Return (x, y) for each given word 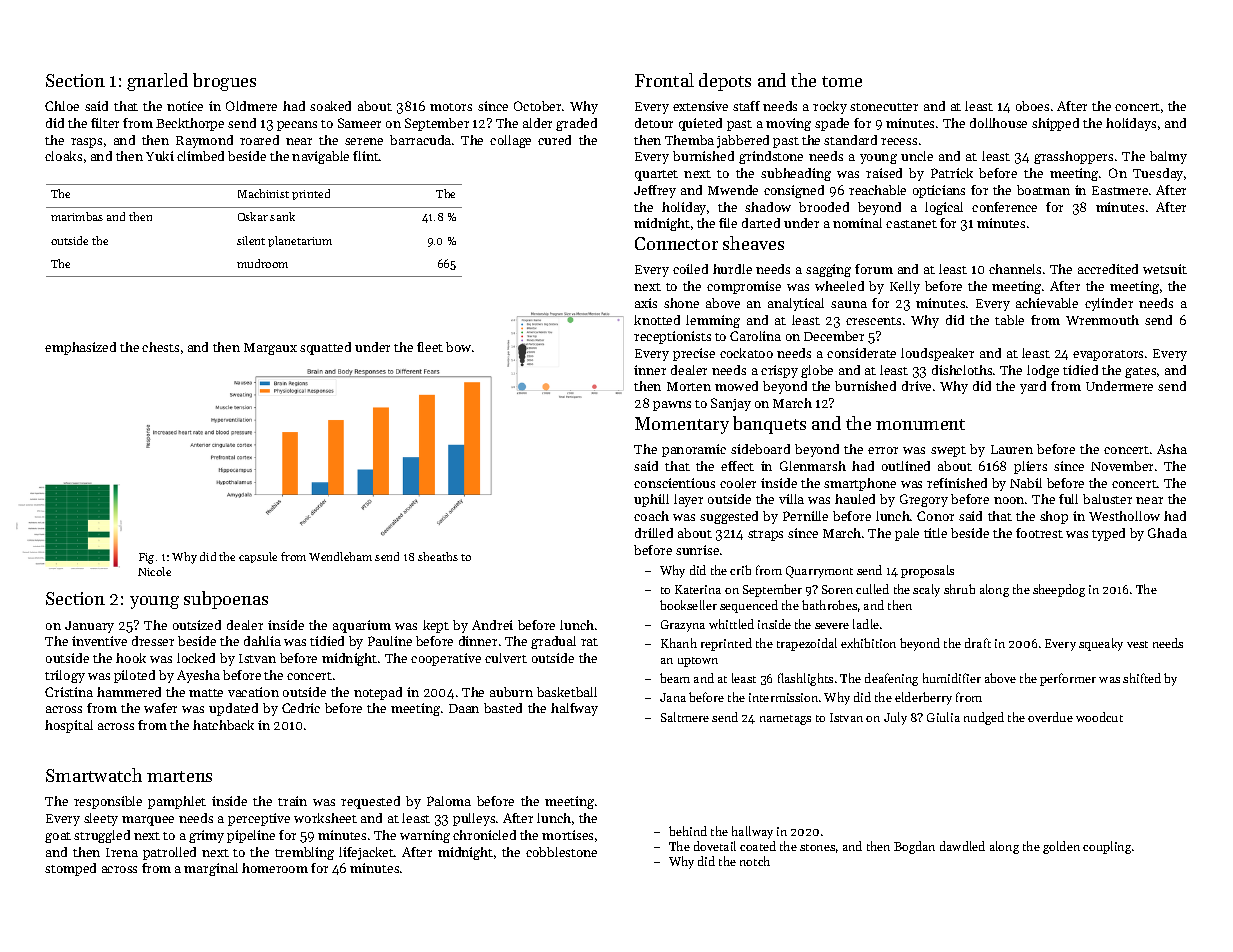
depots (725, 82)
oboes (1032, 106)
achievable (1047, 303)
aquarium (362, 626)
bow (458, 347)
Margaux (270, 349)
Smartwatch (94, 775)
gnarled (157, 82)
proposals (927, 571)
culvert (506, 658)
